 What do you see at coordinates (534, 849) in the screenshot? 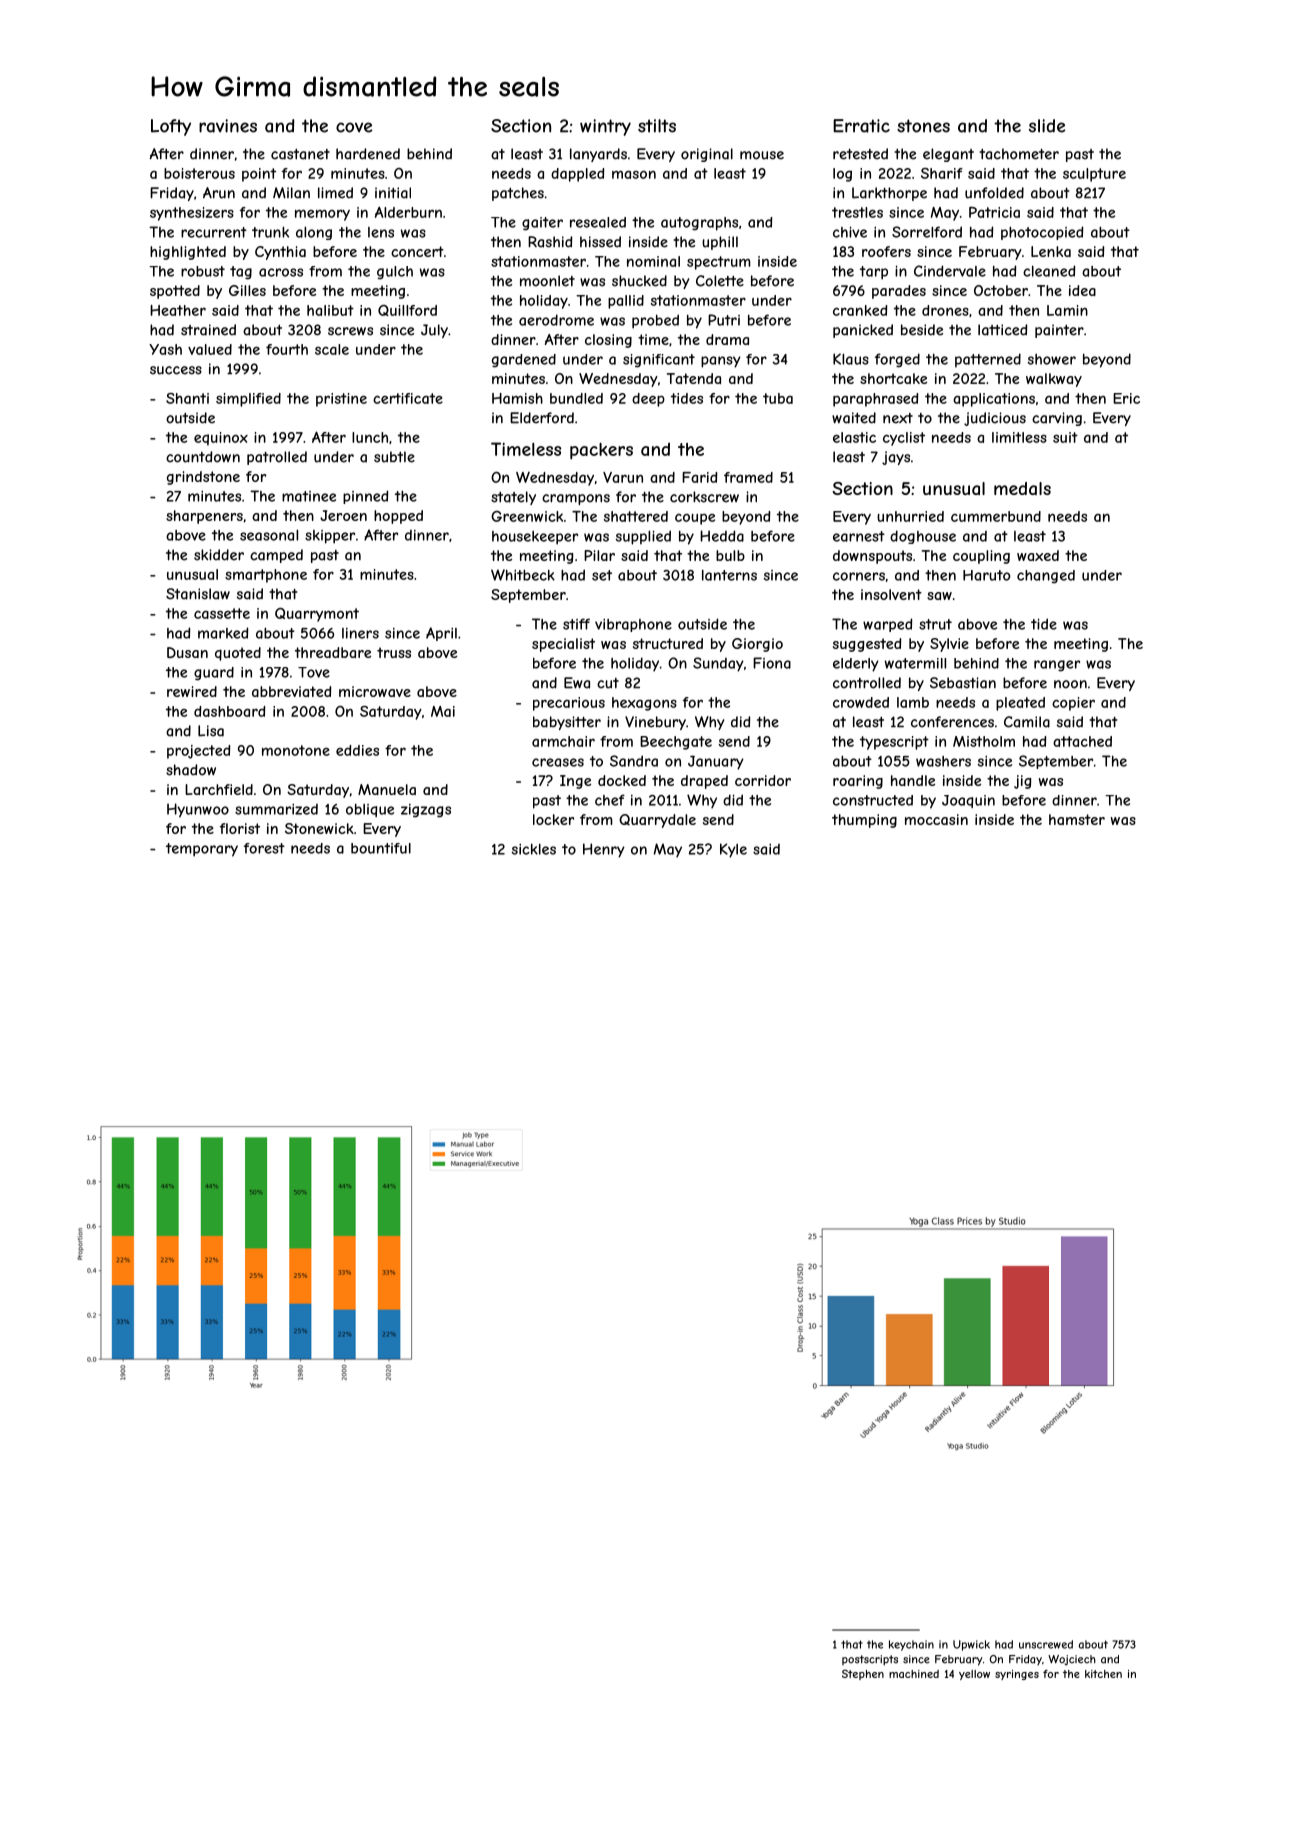
I see `sickles` at bounding box center [534, 849].
